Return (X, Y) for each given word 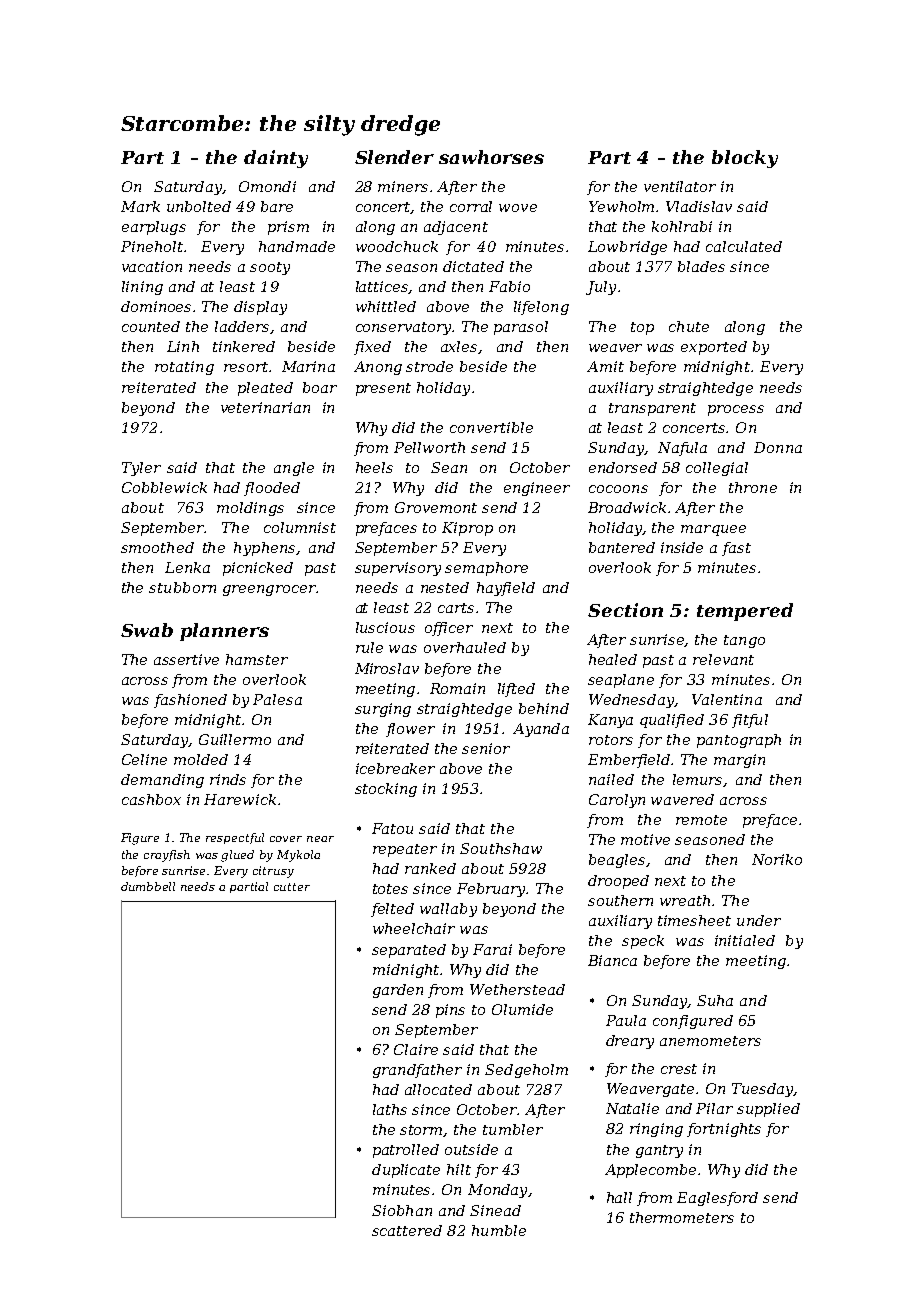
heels (374, 467)
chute (689, 326)
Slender (394, 157)
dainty (276, 159)
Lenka (187, 567)
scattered (407, 1230)
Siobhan (402, 1210)
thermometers (682, 1217)
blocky (745, 159)
